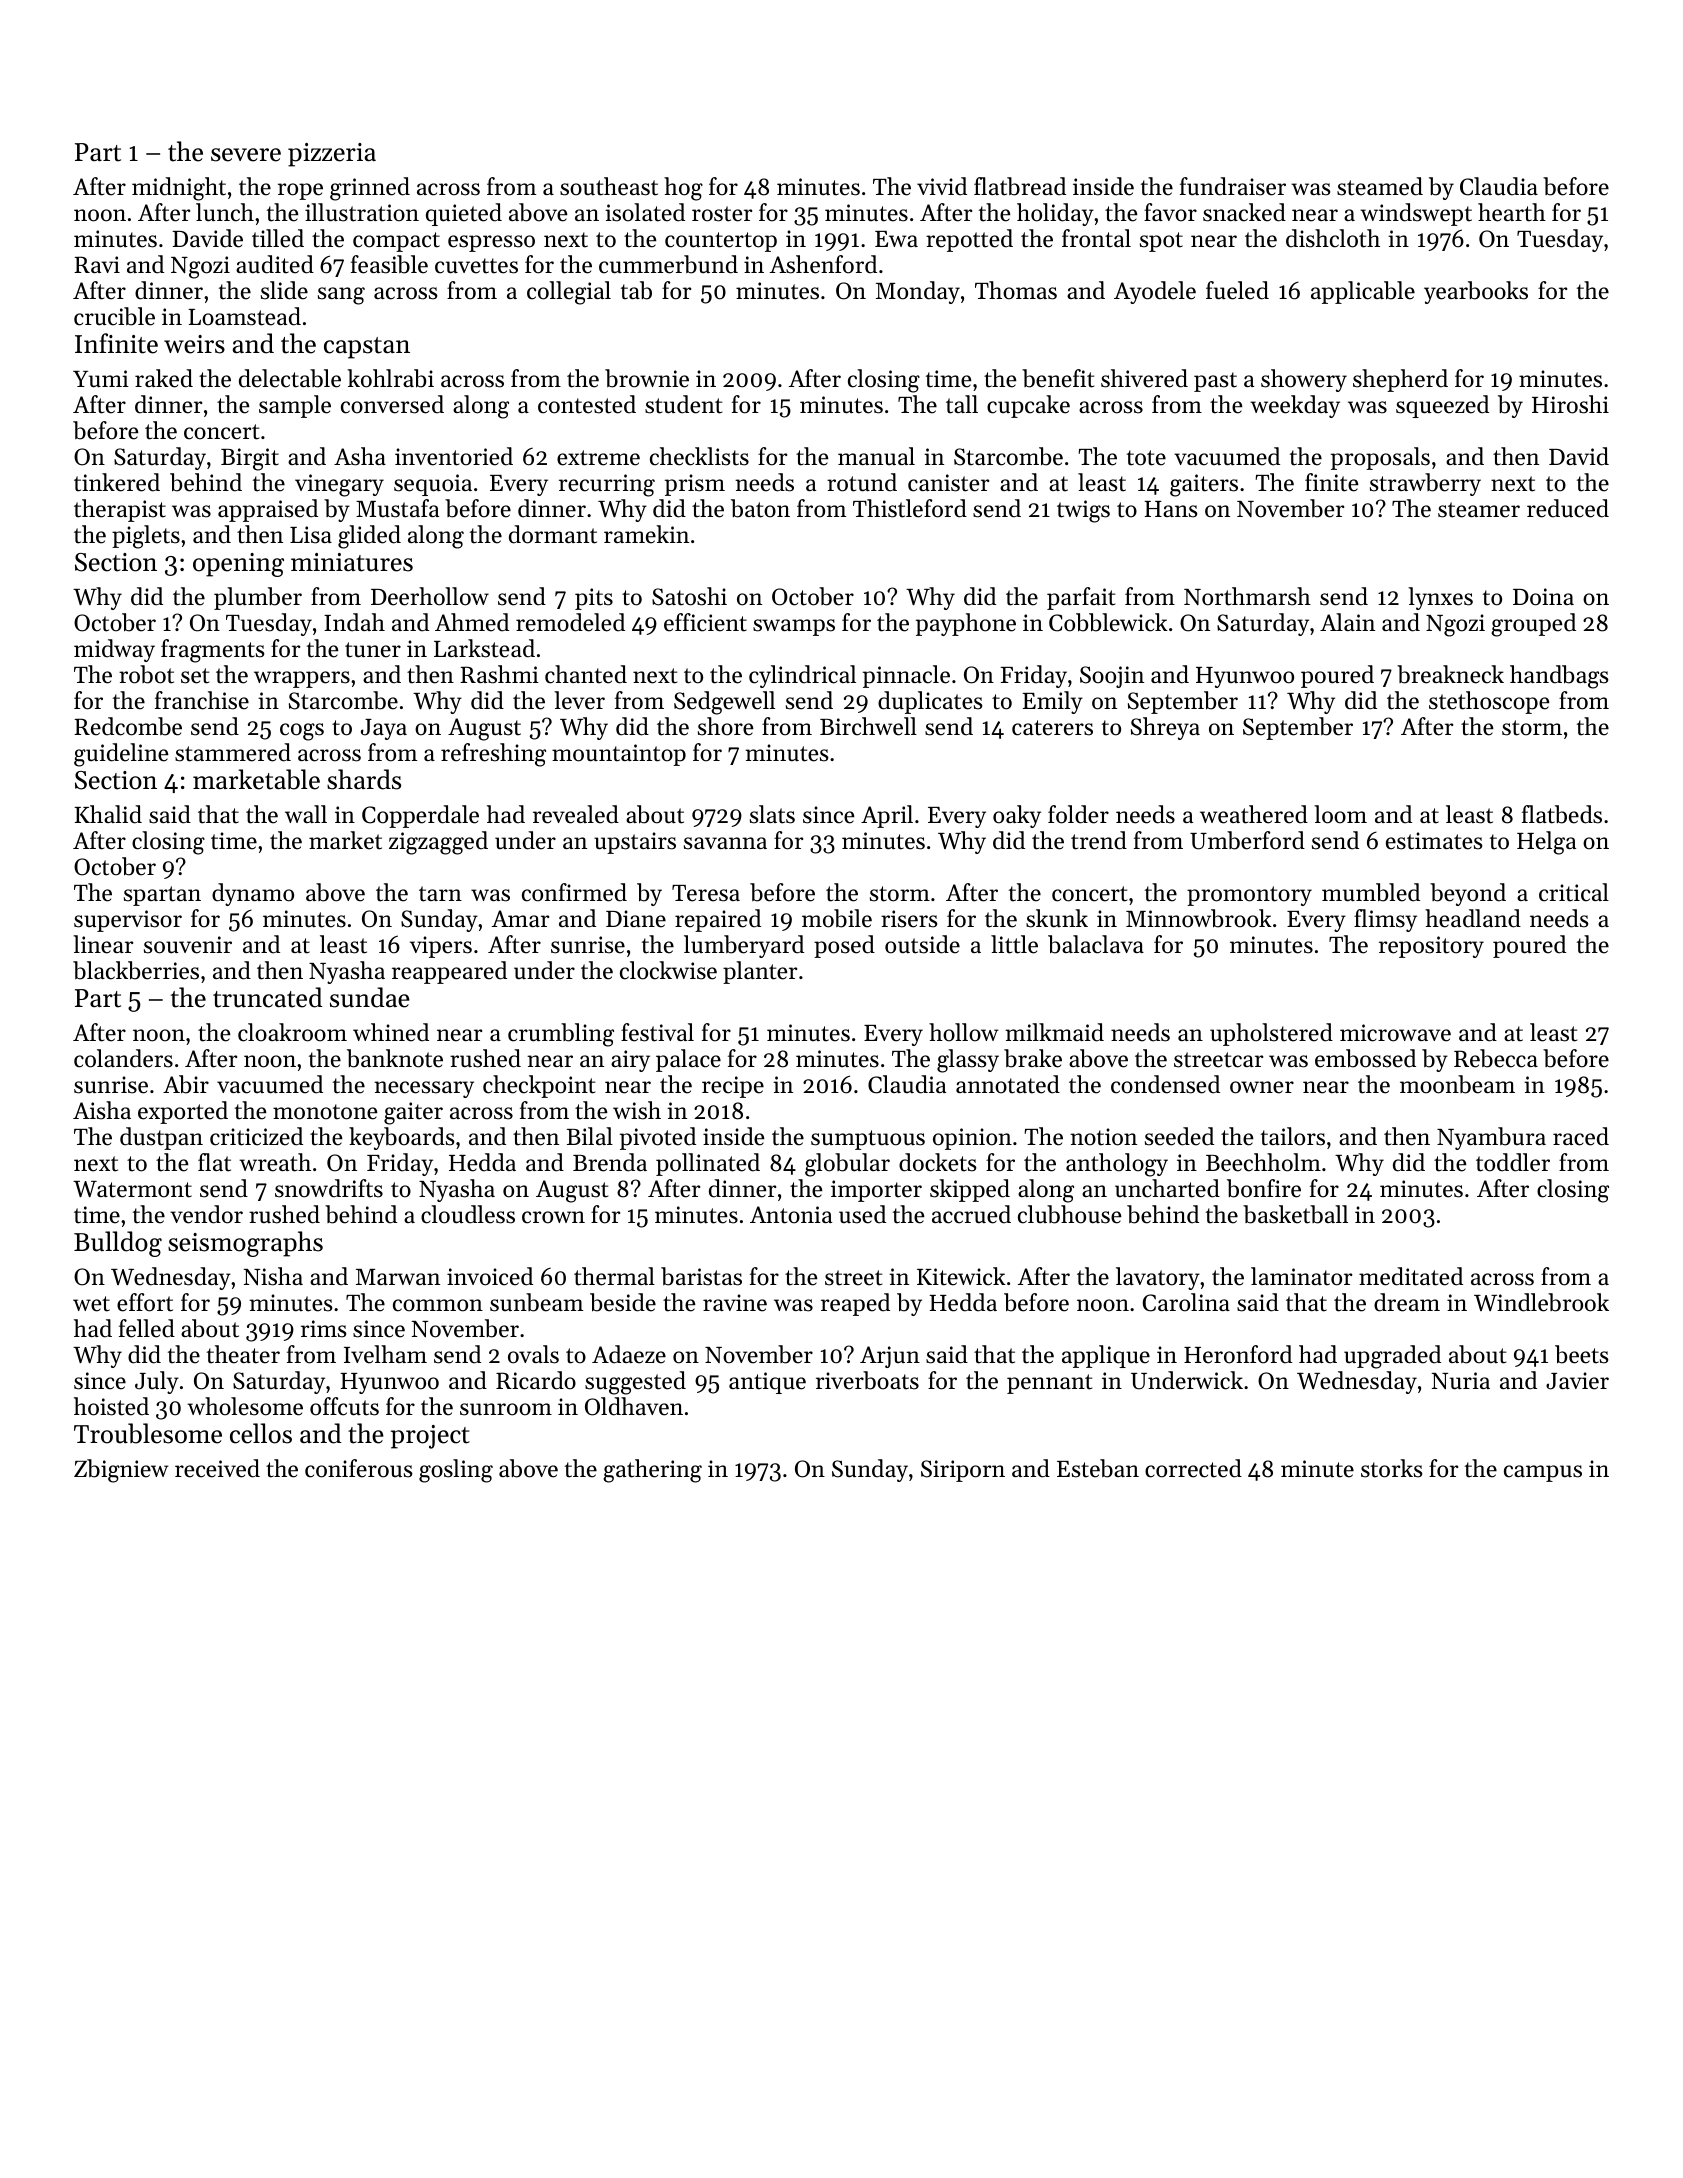 This screenshot has width=1683, height=2178. I want to click on moonbeam, so click(1457, 1084).
